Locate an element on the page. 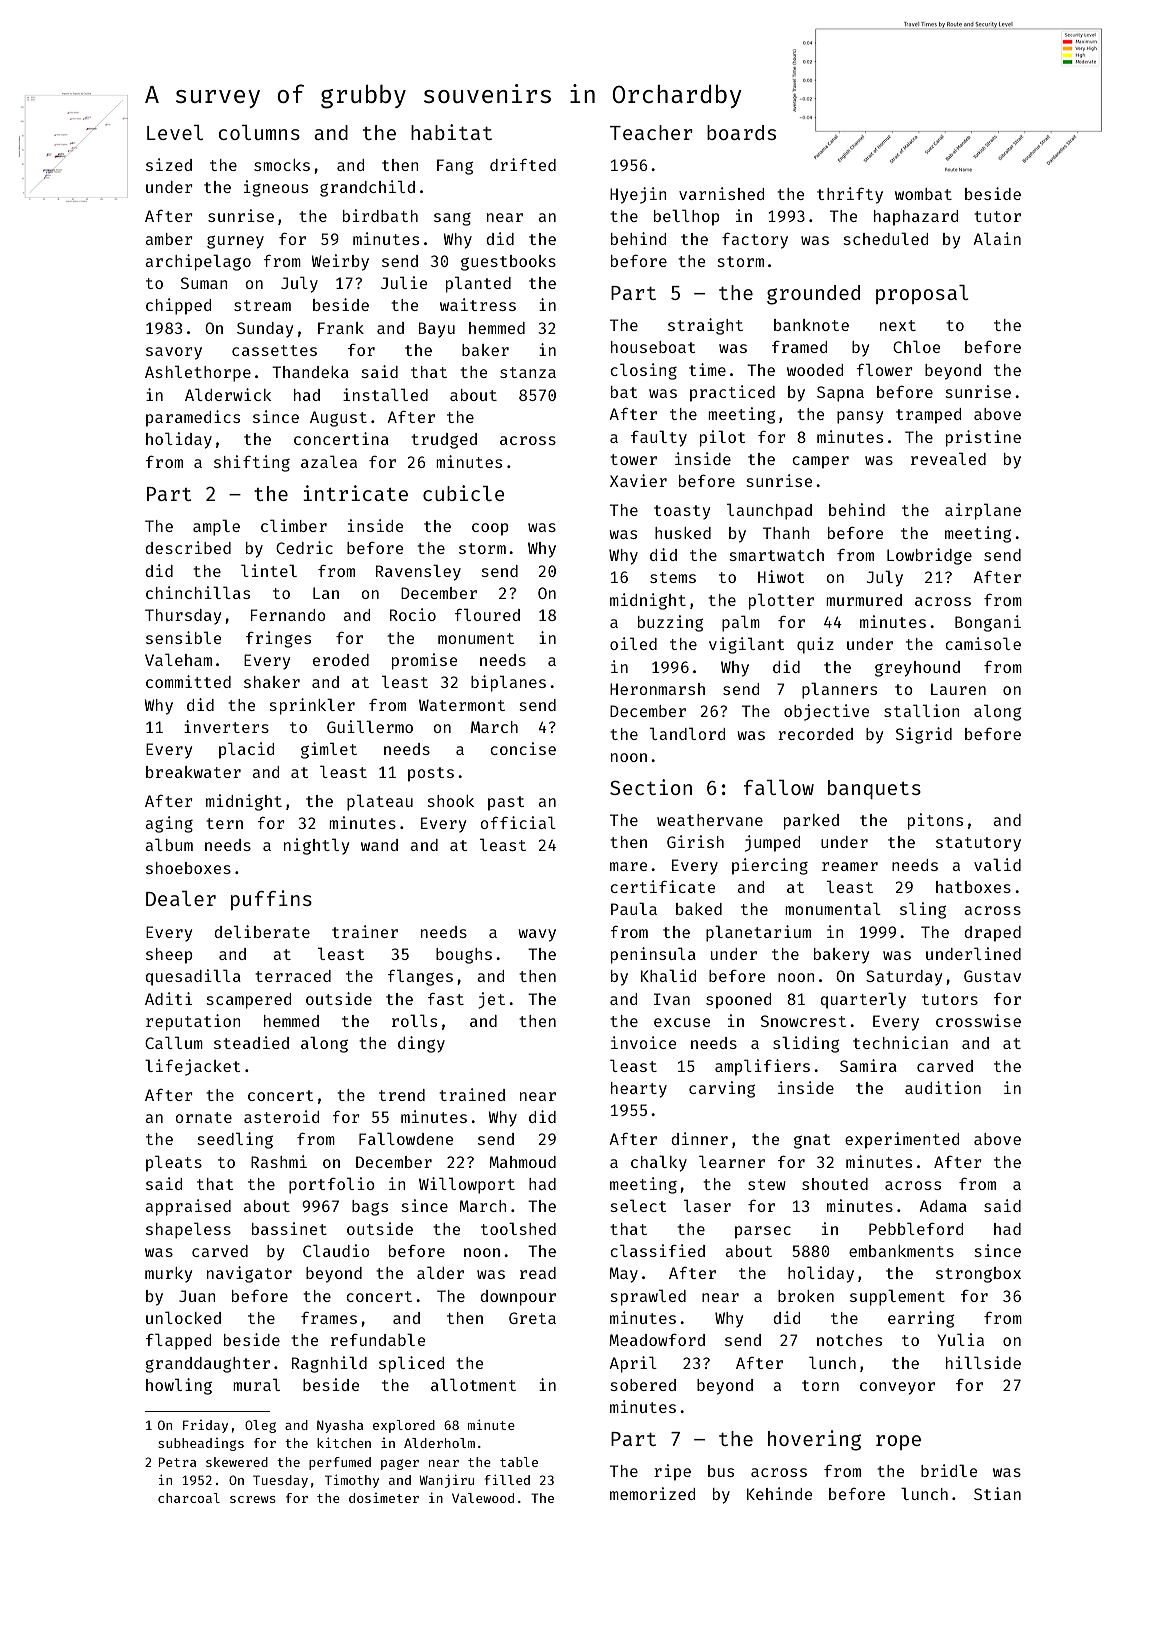 The height and width of the image is (1651, 1167). Lauren is located at coordinates (958, 689).
